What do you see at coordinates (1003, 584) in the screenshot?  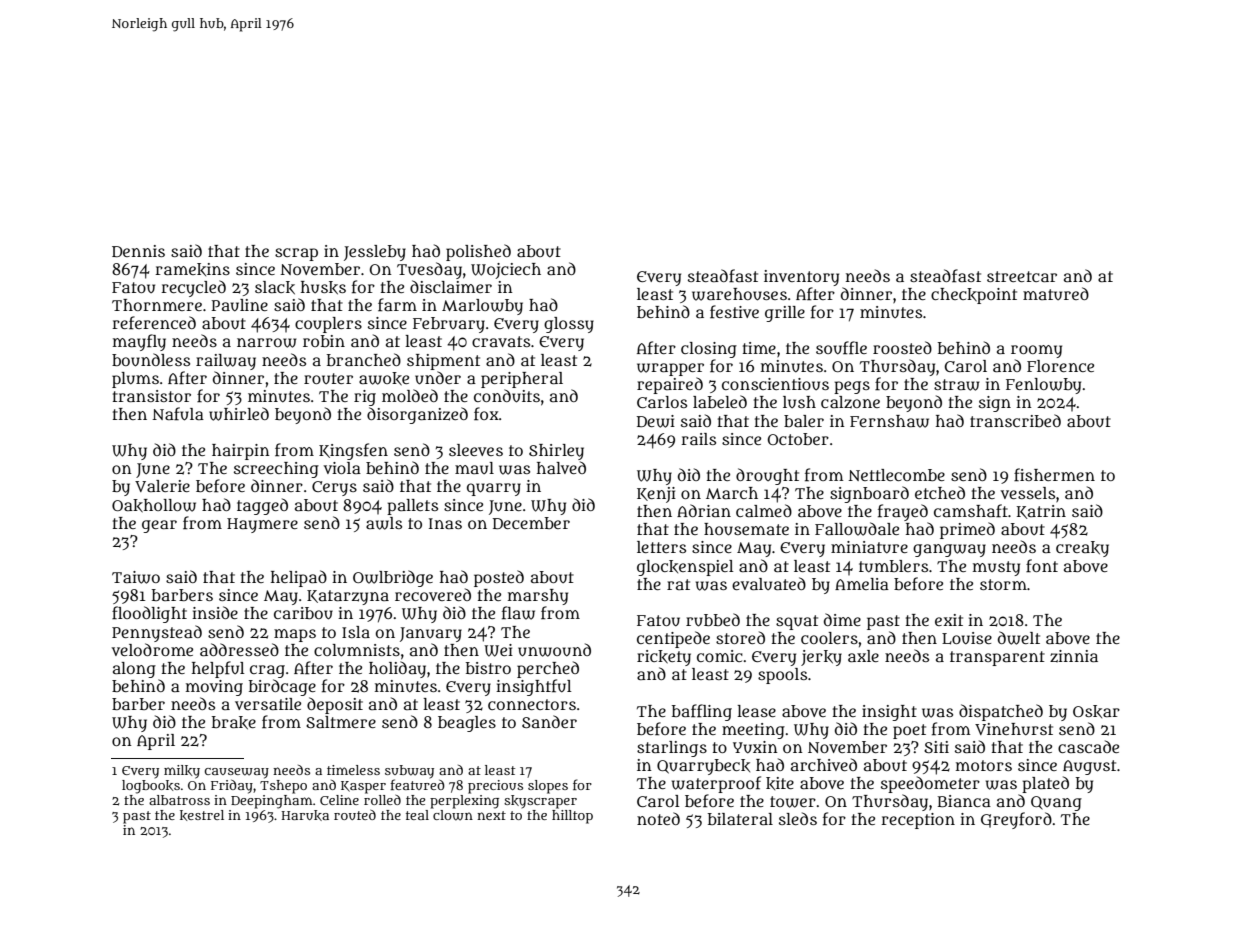 I see `storm` at bounding box center [1003, 584].
